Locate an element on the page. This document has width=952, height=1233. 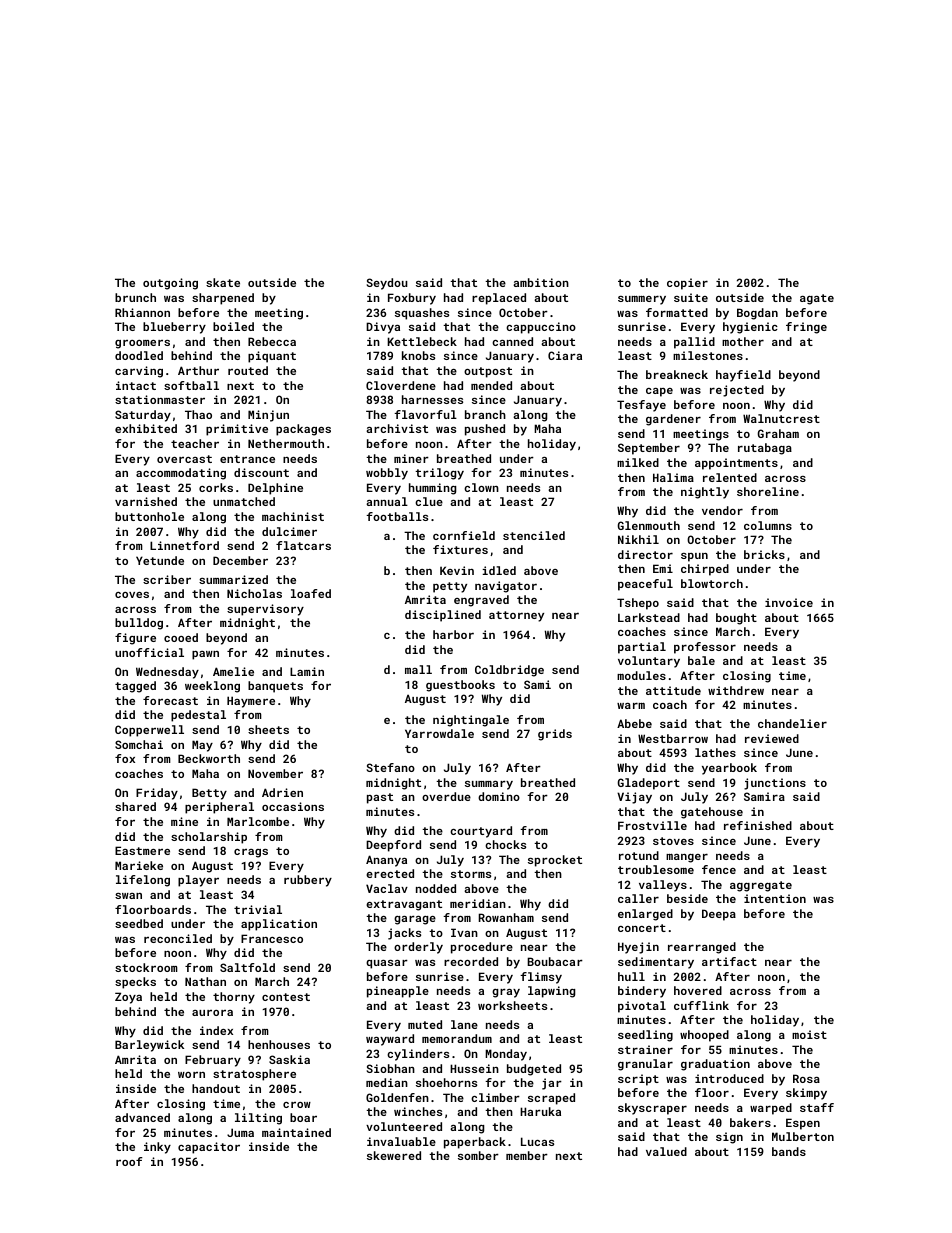
specks is located at coordinates (135, 983).
